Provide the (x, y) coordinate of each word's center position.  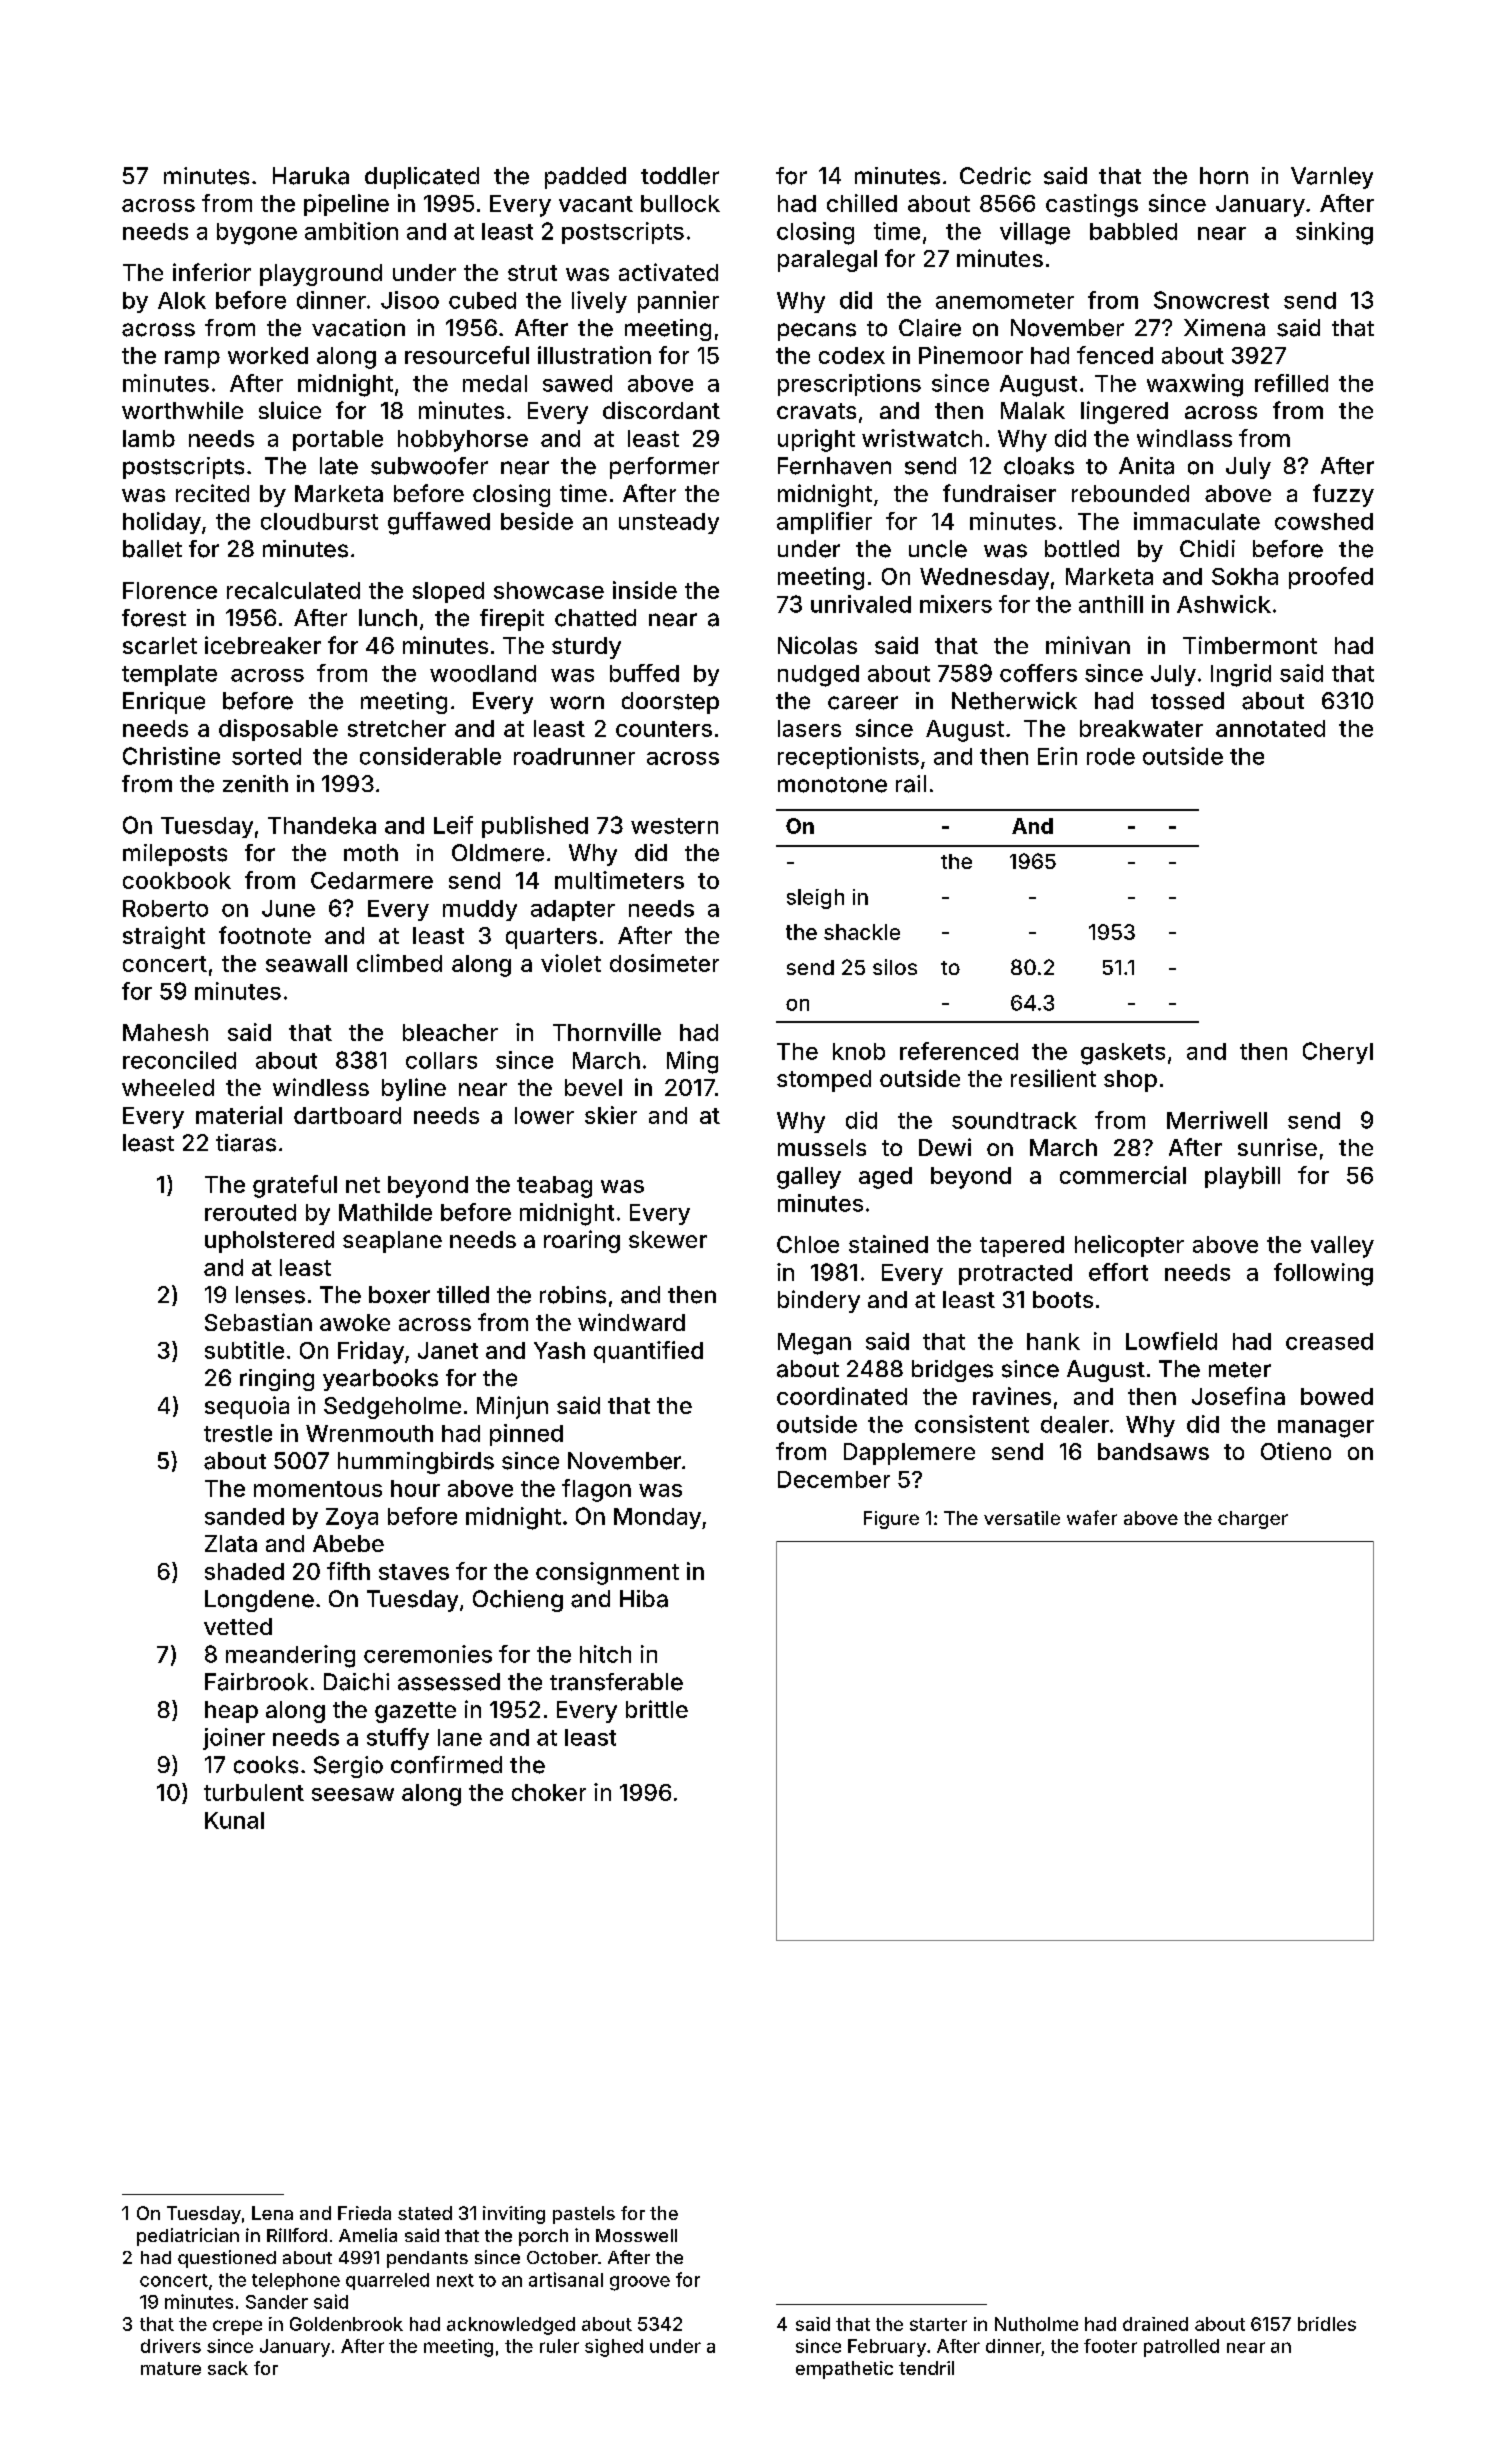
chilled (862, 203)
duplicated (422, 178)
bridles (1327, 2324)
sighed (614, 2348)
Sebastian (258, 1322)
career (863, 703)
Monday (657, 1518)
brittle (657, 1709)
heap (231, 1712)
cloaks (1039, 466)
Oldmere (498, 853)
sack (228, 2368)
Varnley (1332, 178)
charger (1253, 1520)
